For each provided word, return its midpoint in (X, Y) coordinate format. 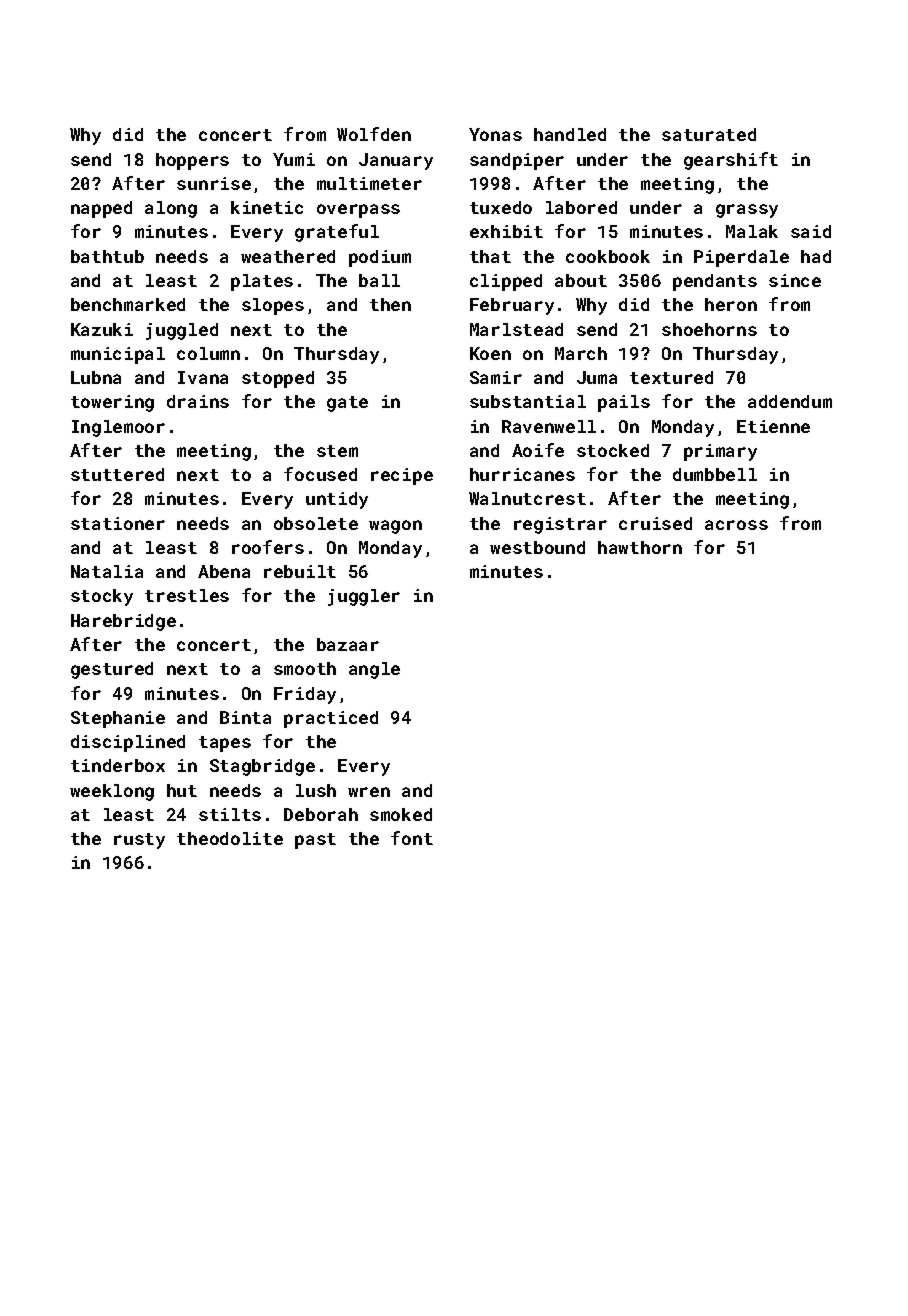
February (512, 306)
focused (320, 474)
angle (374, 670)
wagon (395, 527)
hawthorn (640, 547)
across (736, 525)
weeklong (112, 792)
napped (101, 209)
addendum (790, 401)
